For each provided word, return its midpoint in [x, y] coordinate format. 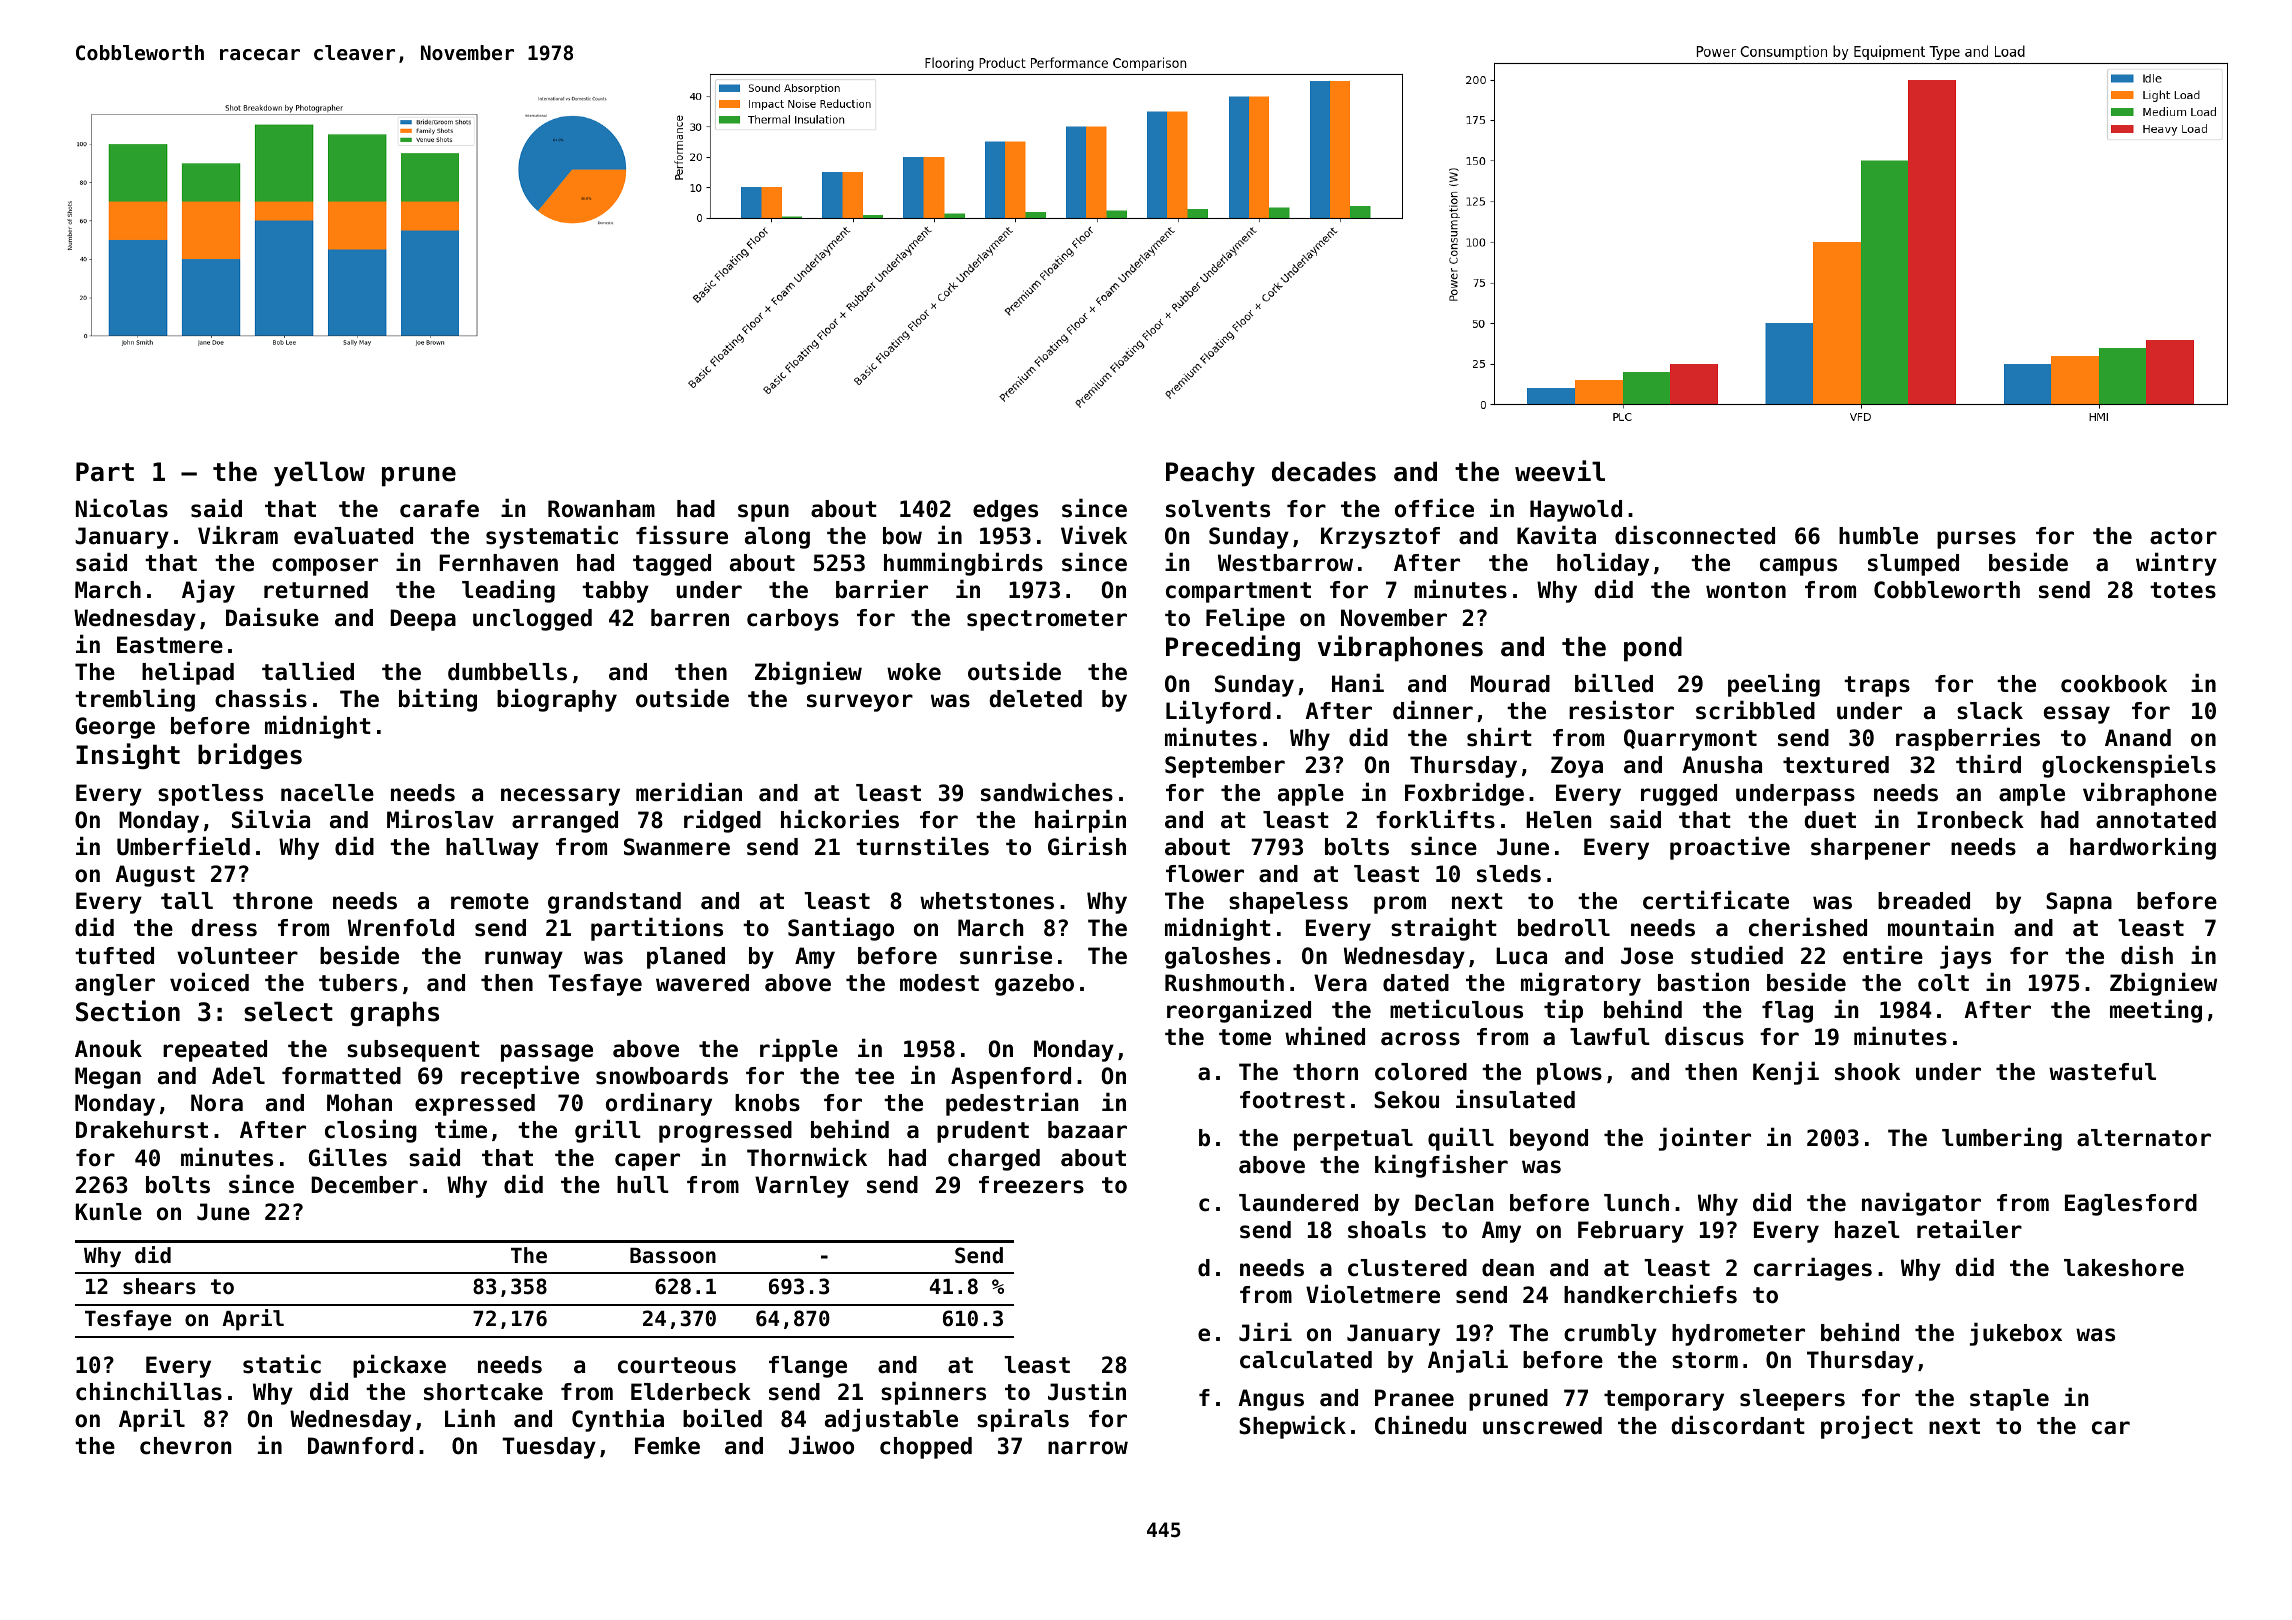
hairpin [1080, 821]
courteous [677, 1365]
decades [1324, 471]
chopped [926, 1448]
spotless [210, 795]
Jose [1647, 956]
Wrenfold [401, 928]
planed [686, 958]
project [1867, 1427]
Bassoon [673, 1256]
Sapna [2079, 903]
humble [1878, 536]
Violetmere [1373, 1294]
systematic [552, 537]
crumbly [1610, 1335]
